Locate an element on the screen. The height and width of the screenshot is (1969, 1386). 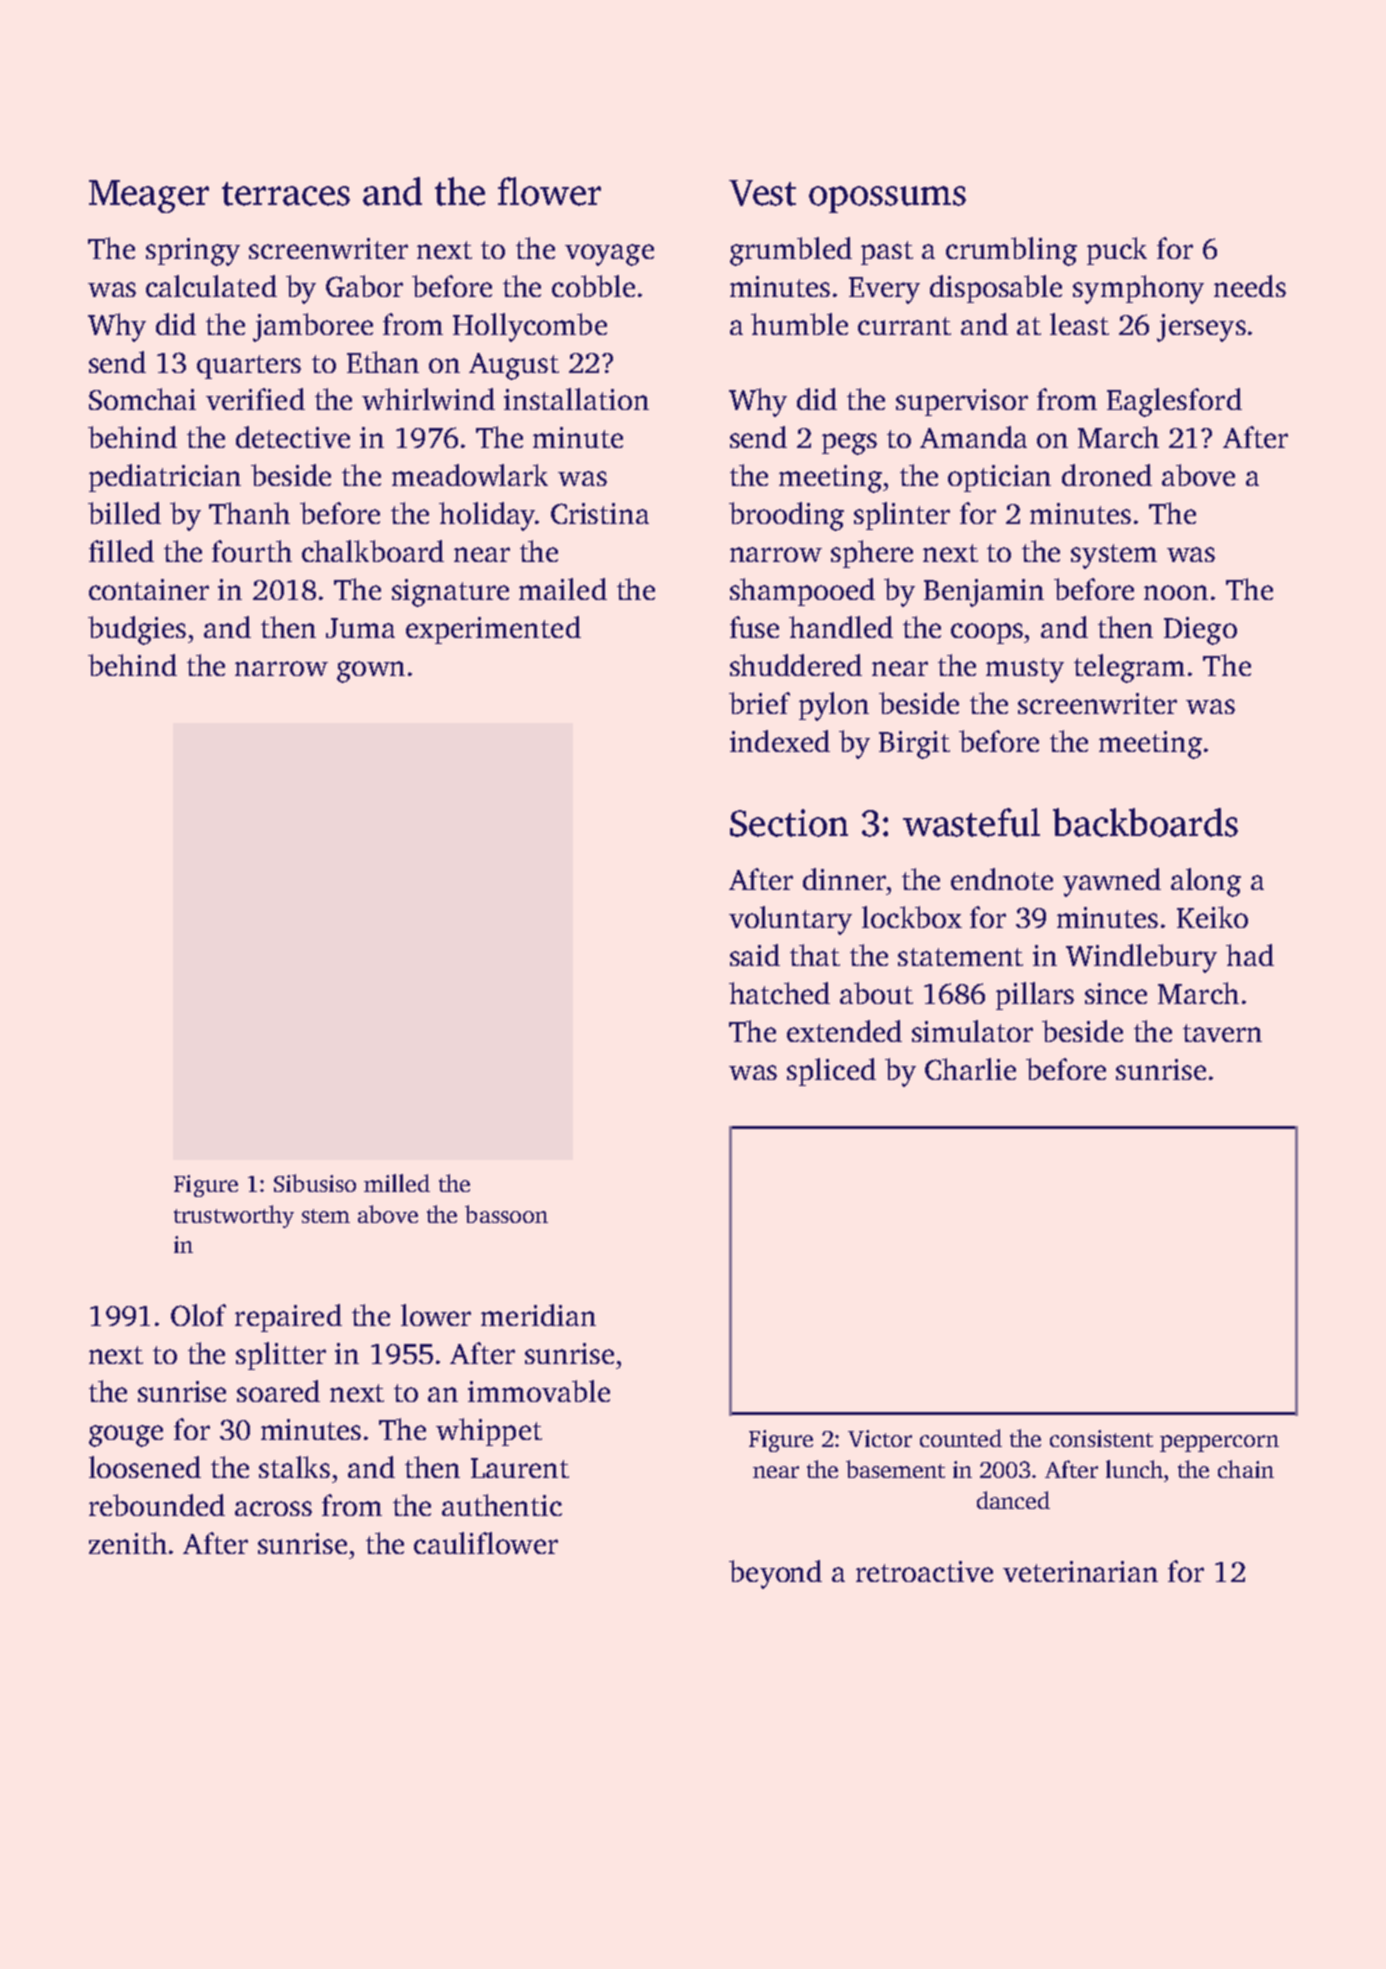
Vest is located at coordinates (762, 193).
